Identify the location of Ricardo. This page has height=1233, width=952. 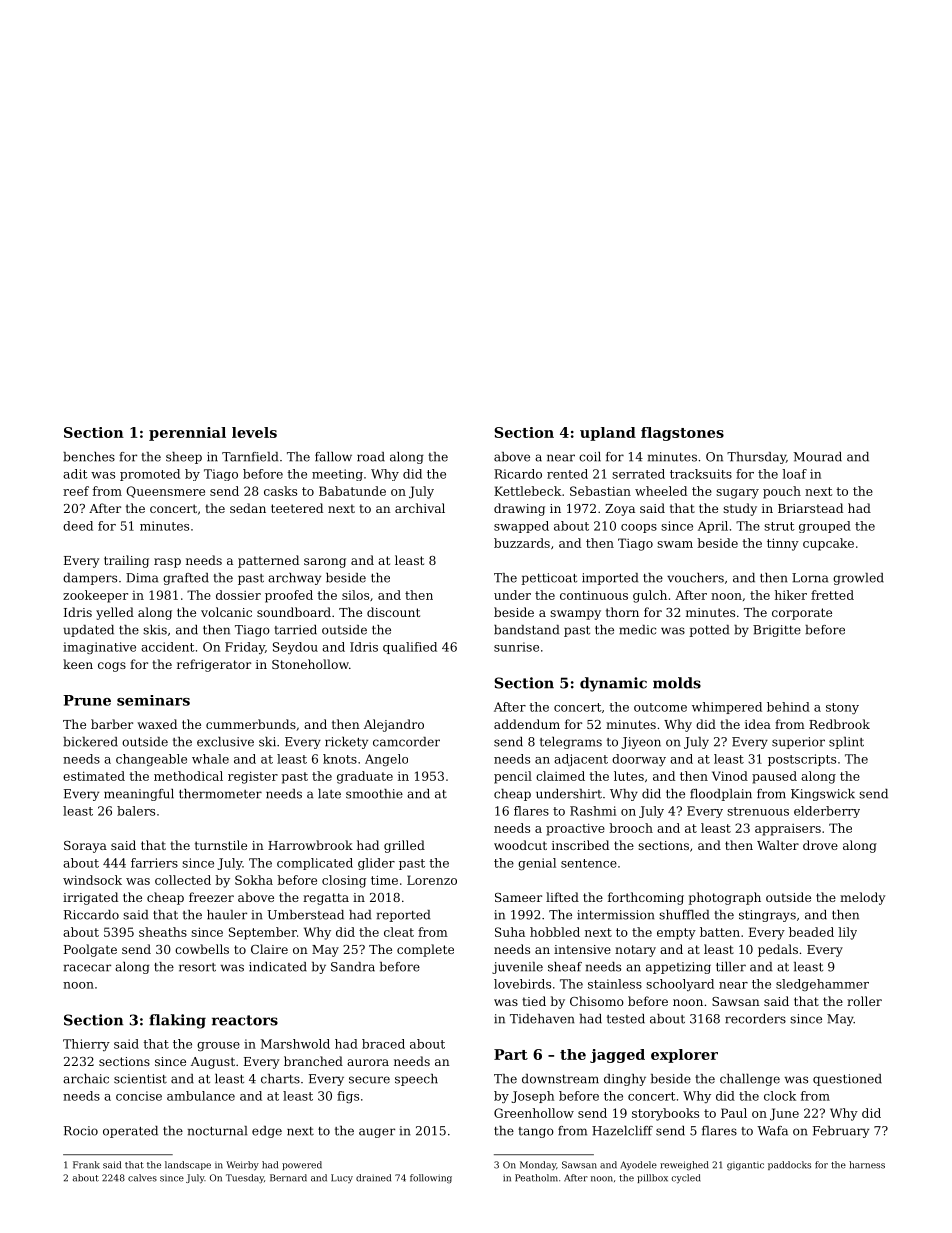
(518, 474).
